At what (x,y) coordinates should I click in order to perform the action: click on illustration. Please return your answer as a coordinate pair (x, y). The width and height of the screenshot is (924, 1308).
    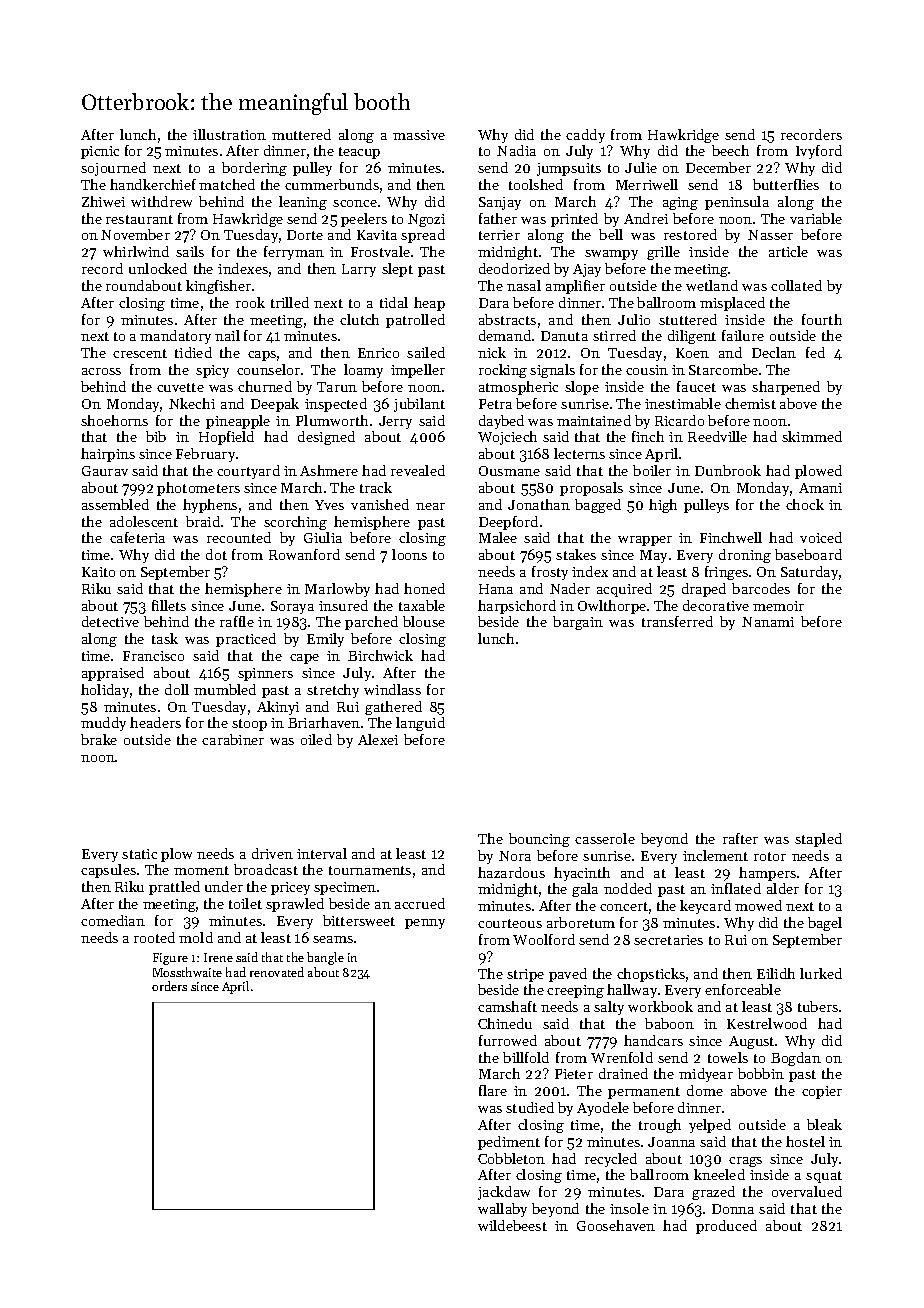
    Looking at the image, I should click on (229, 134).
